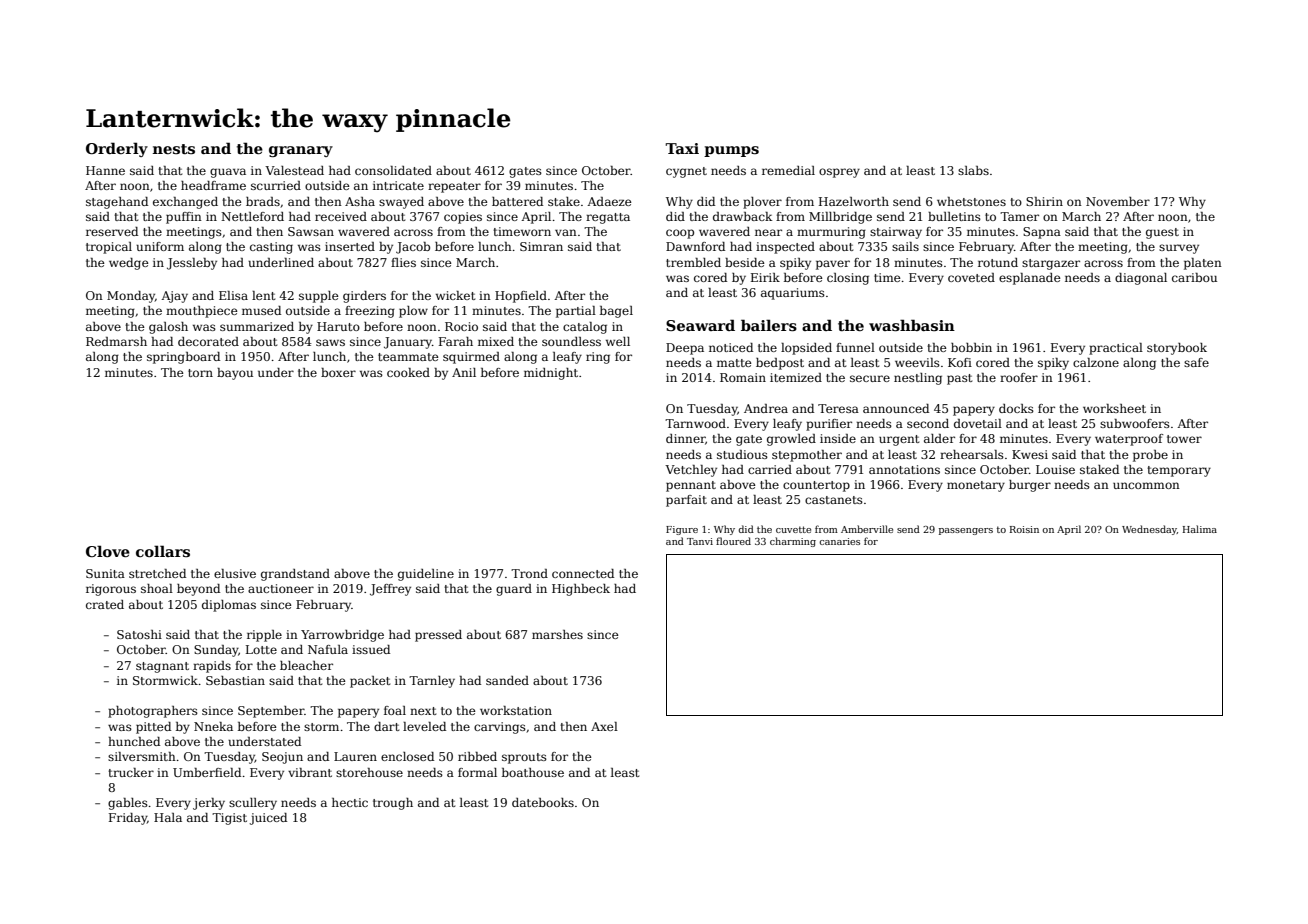  Describe the element at coordinates (533, 772) in the screenshot. I see `boathouse` at that location.
